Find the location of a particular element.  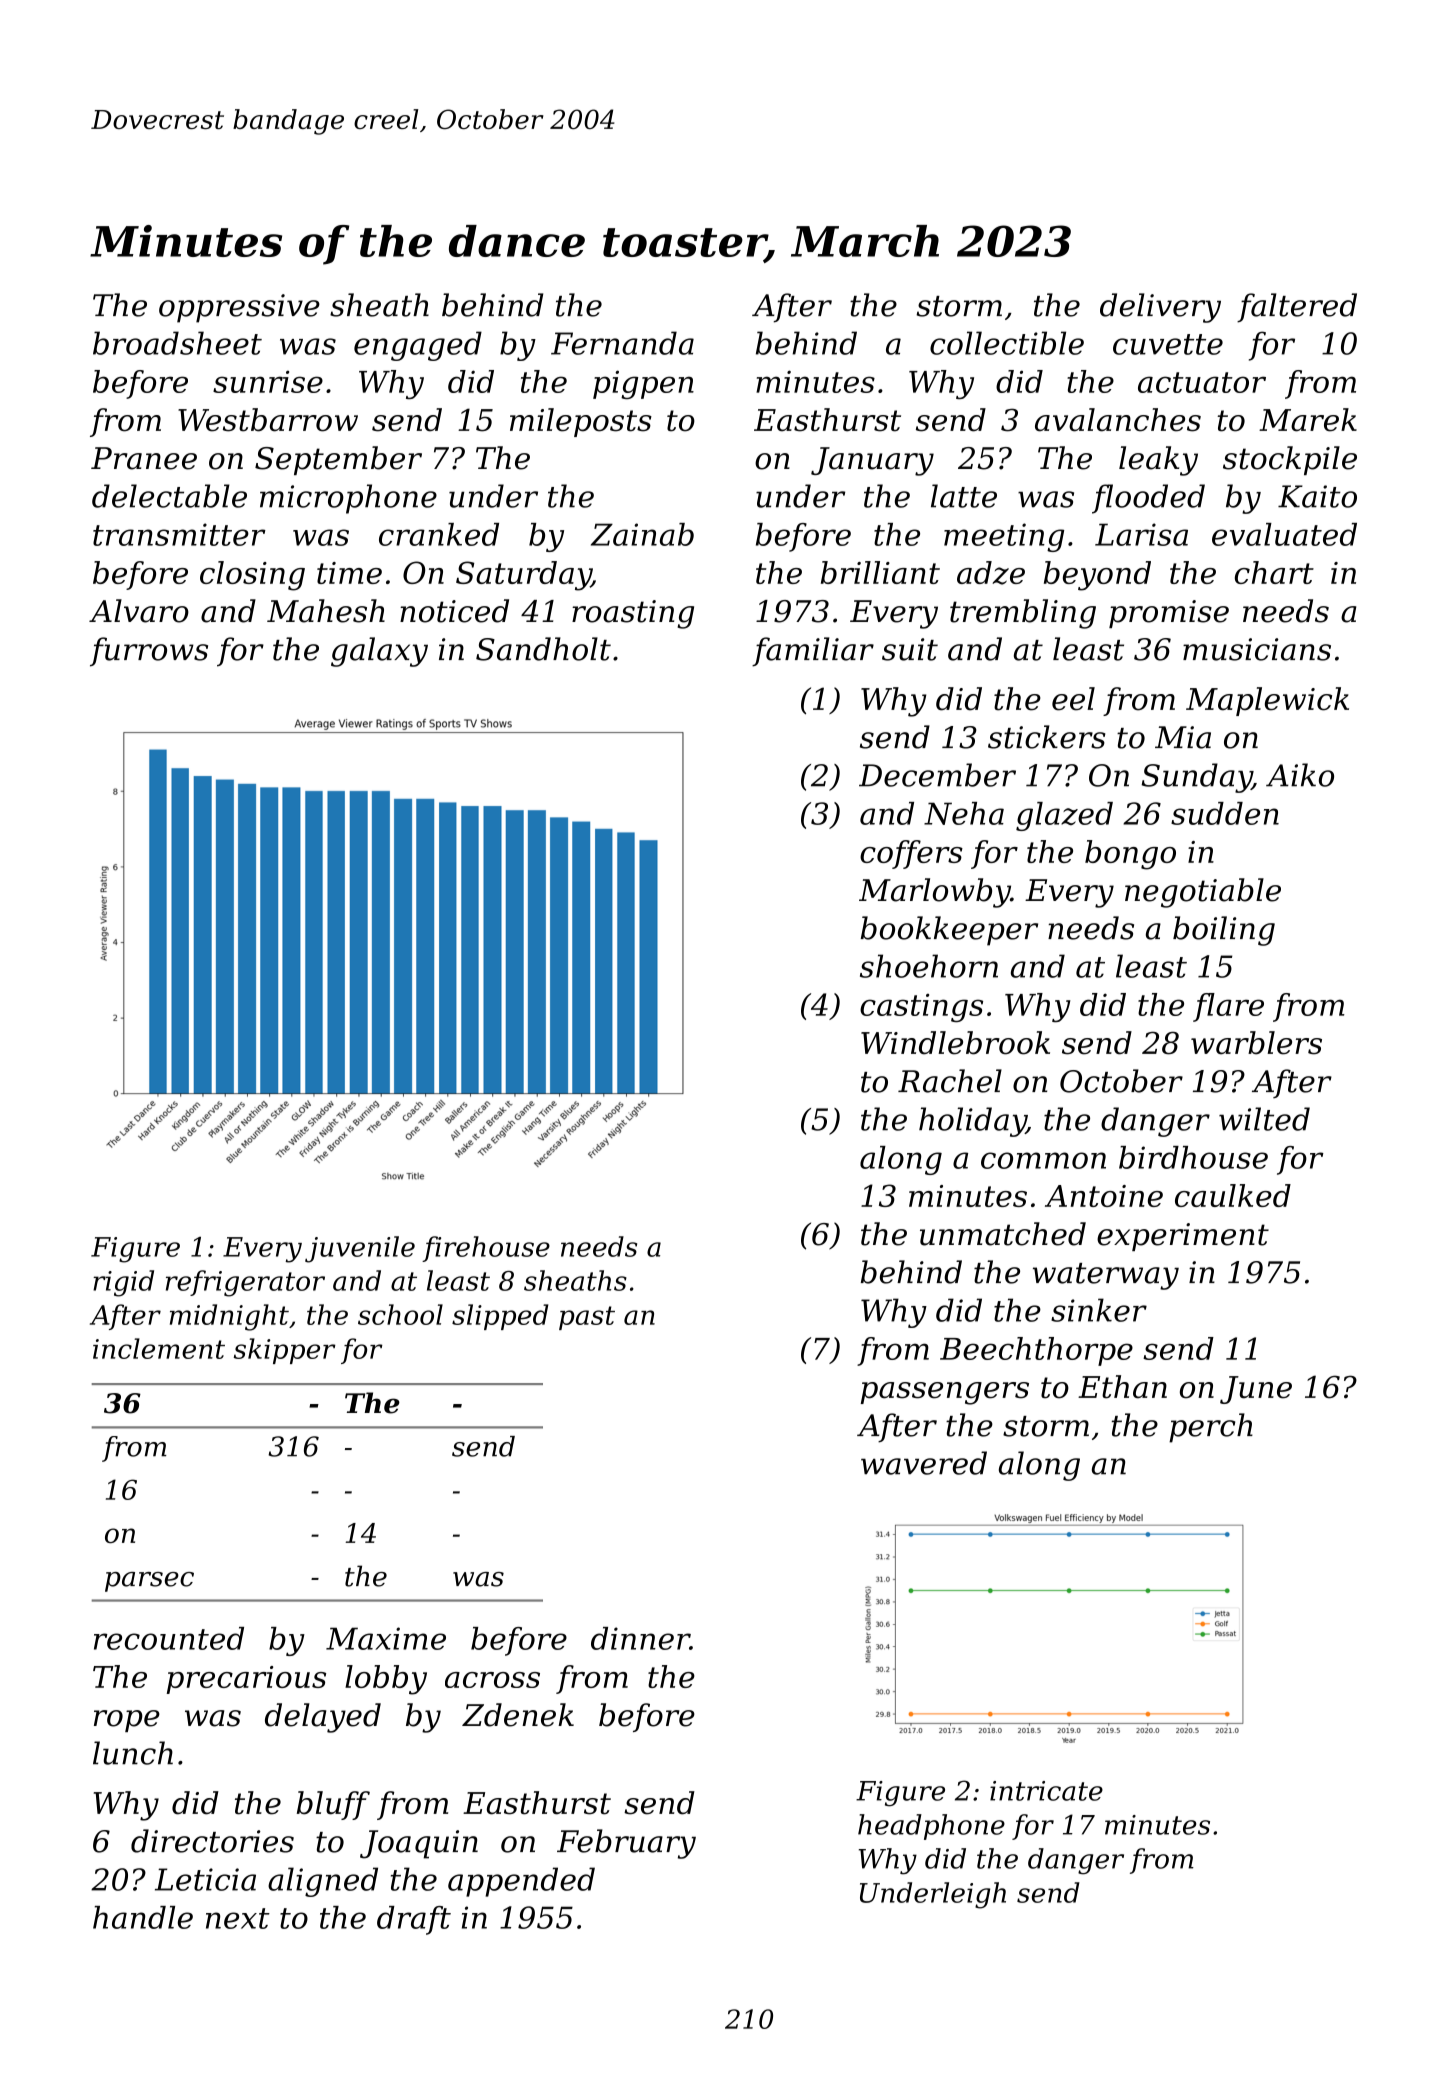

delayed is located at coordinates (323, 1718).
